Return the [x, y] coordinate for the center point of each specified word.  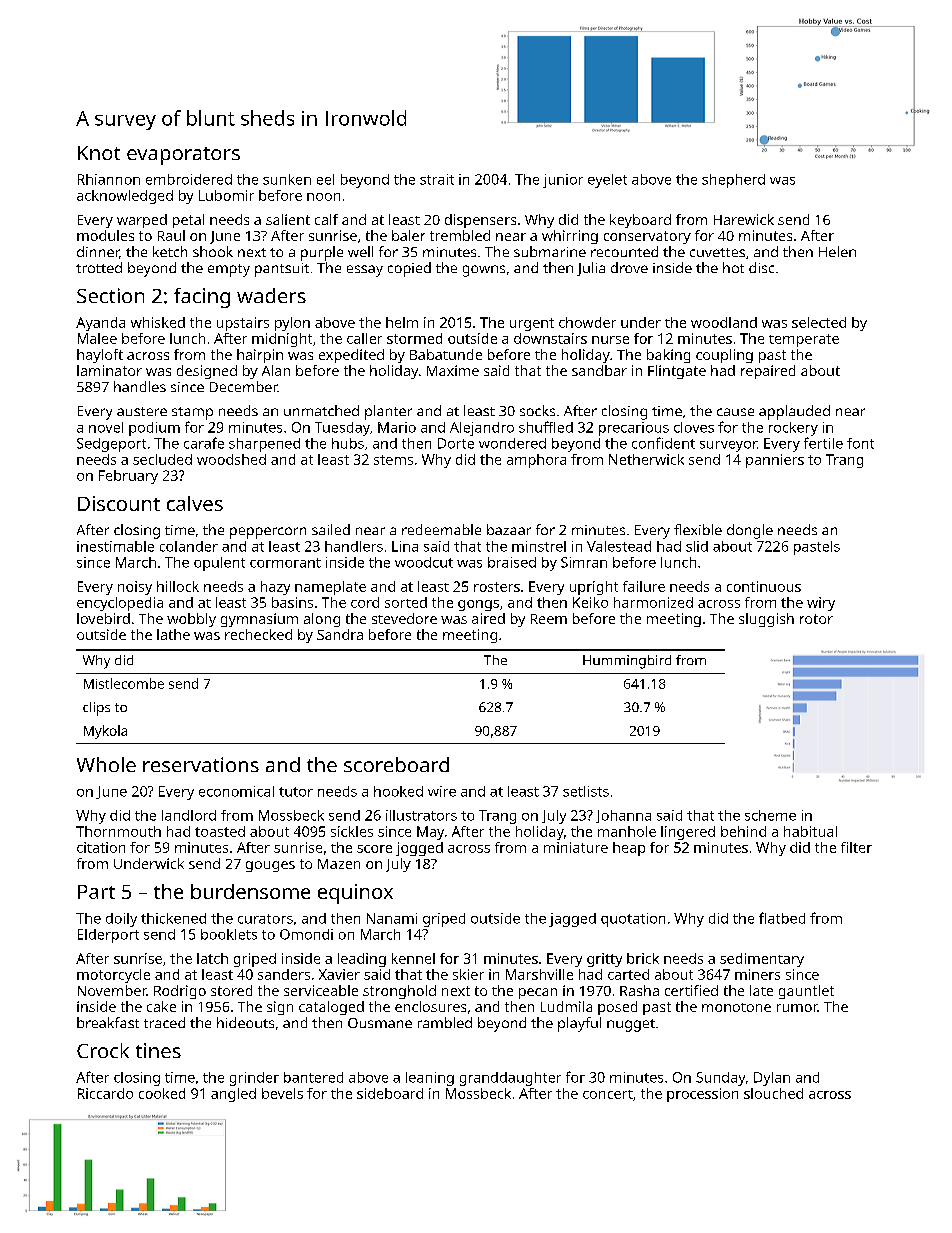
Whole [106, 764]
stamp [192, 413]
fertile [823, 443]
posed [617, 1008]
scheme [770, 815]
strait [437, 179]
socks [537, 410]
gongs [478, 605]
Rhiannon [109, 179]
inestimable [115, 546]
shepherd [733, 181]
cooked [162, 1093]
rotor [816, 619]
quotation [633, 920]
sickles [352, 831]
